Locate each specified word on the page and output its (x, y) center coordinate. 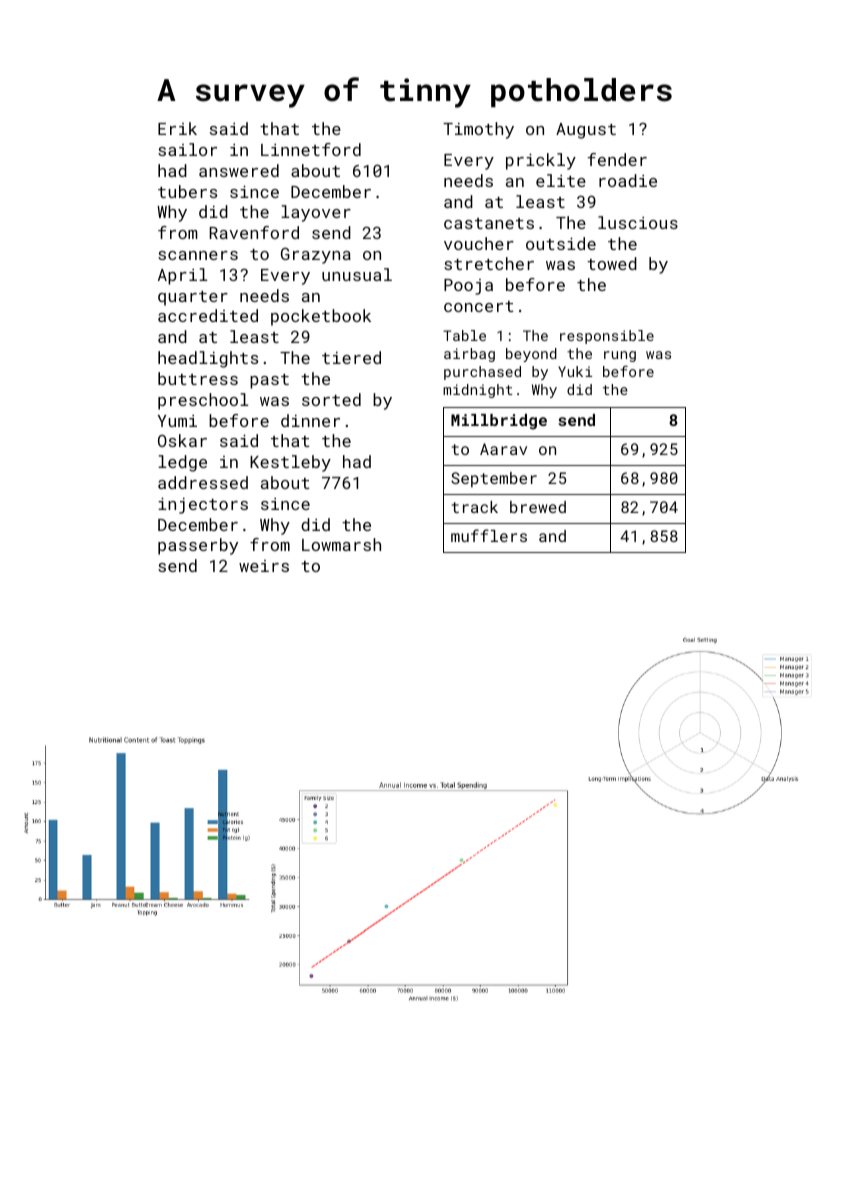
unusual (357, 274)
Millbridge (499, 422)
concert (479, 306)
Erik (177, 128)
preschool (203, 401)
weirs (264, 566)
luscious (638, 222)
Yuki (575, 371)
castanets (489, 223)
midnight (478, 391)
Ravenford (254, 232)
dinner (310, 420)
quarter (193, 298)
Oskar (182, 440)
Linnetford (311, 149)
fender (617, 159)
